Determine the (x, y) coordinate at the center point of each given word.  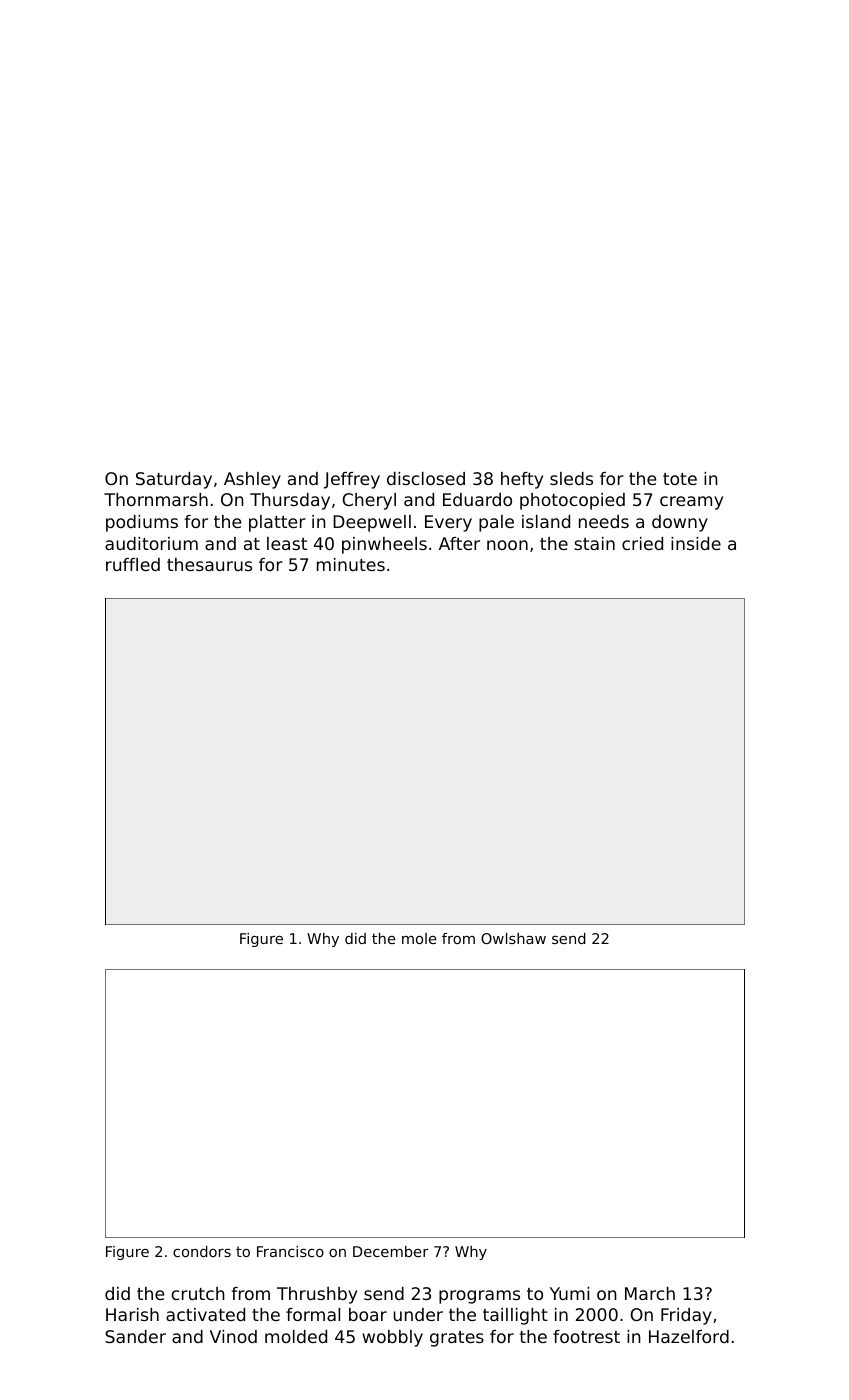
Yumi (569, 1293)
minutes (351, 564)
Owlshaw (513, 938)
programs (479, 1297)
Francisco (290, 1251)
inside (696, 543)
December (391, 1251)
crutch (198, 1293)
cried (642, 543)
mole (419, 938)
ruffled (133, 564)
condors (202, 1251)
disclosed (426, 478)
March (650, 1293)
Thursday (290, 501)
